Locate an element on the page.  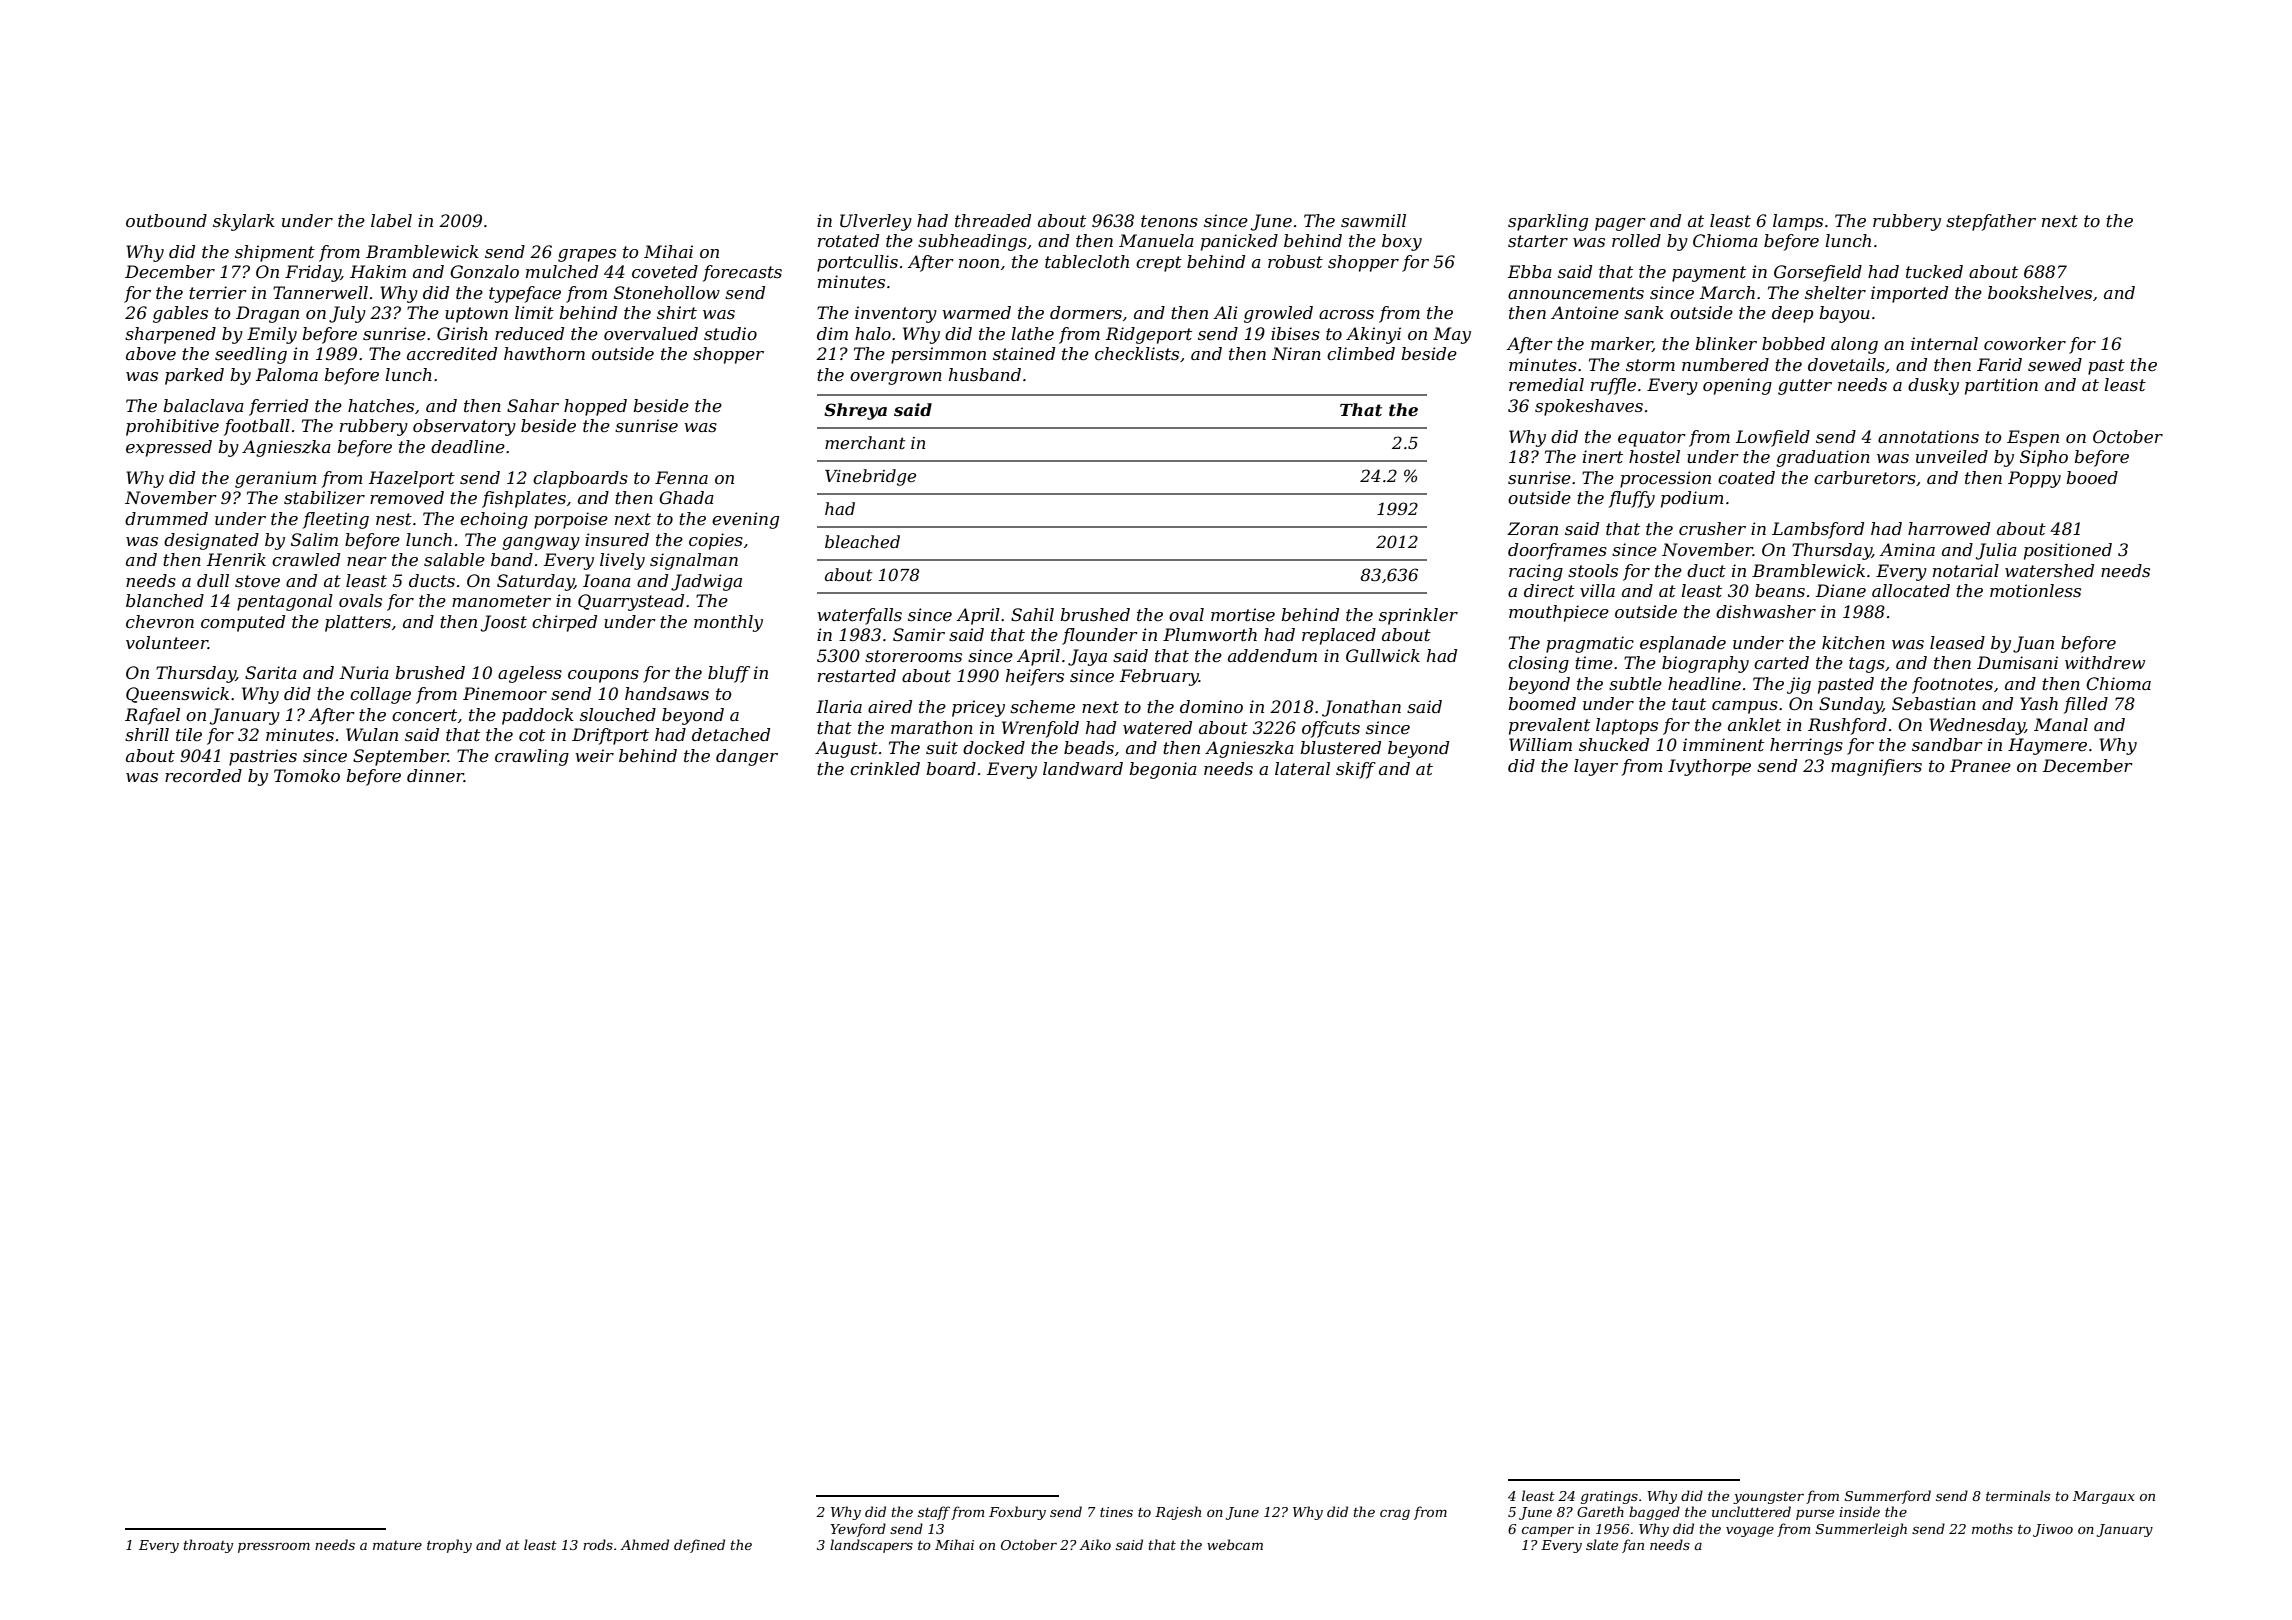
mature is located at coordinates (397, 1545).
